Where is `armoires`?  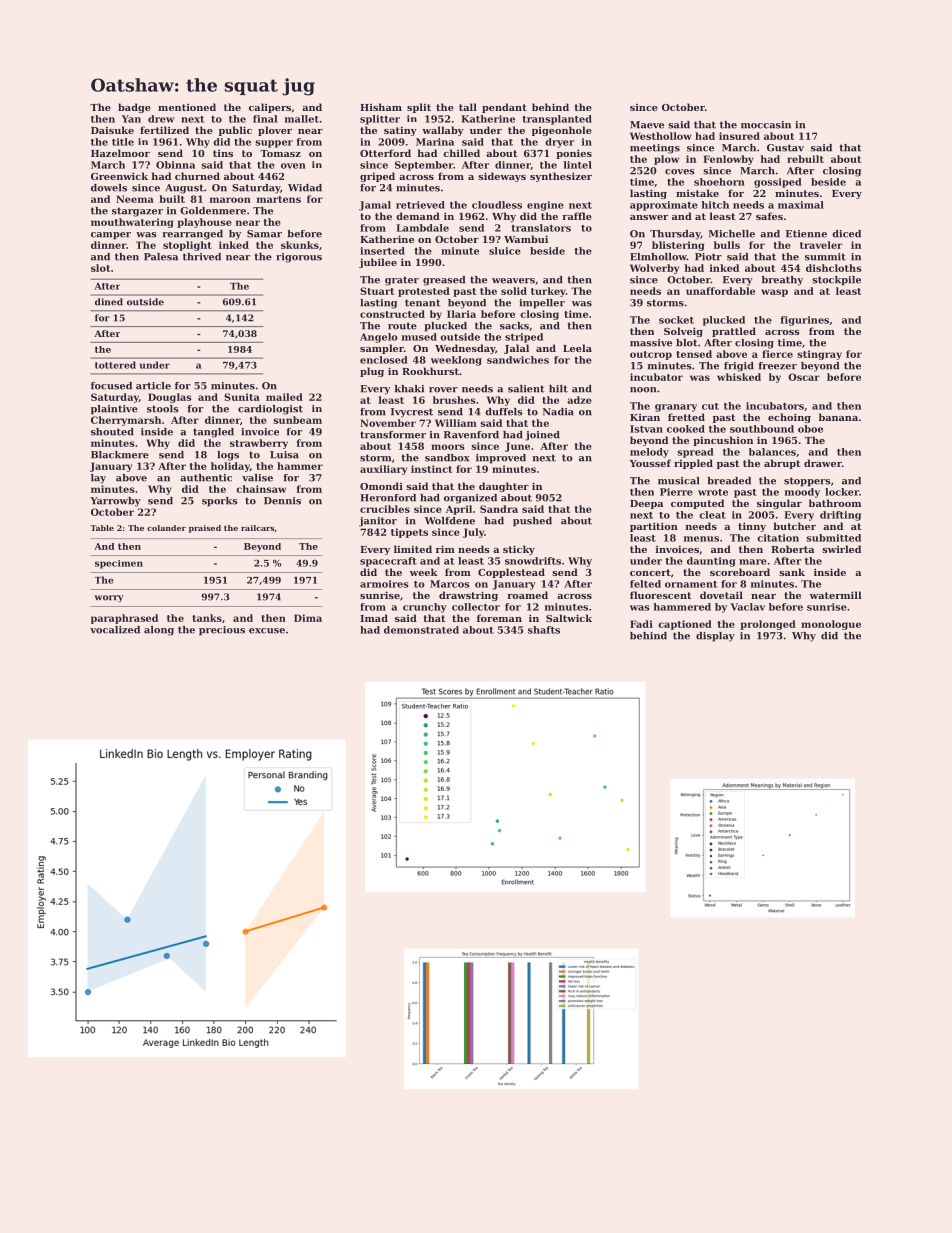 armoires is located at coordinates (384, 584).
